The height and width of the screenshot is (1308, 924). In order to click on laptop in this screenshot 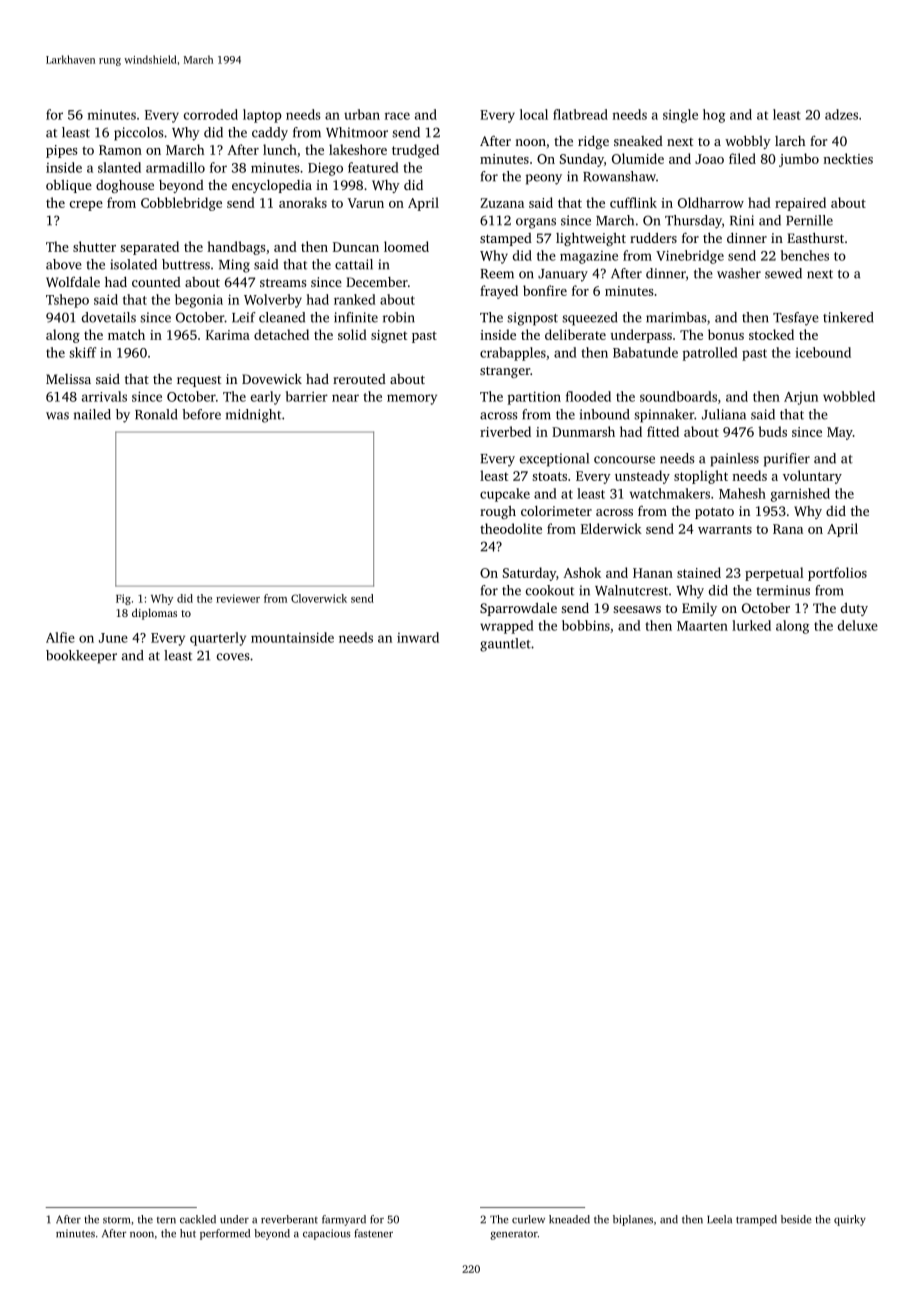, I will do `click(262, 116)`.
